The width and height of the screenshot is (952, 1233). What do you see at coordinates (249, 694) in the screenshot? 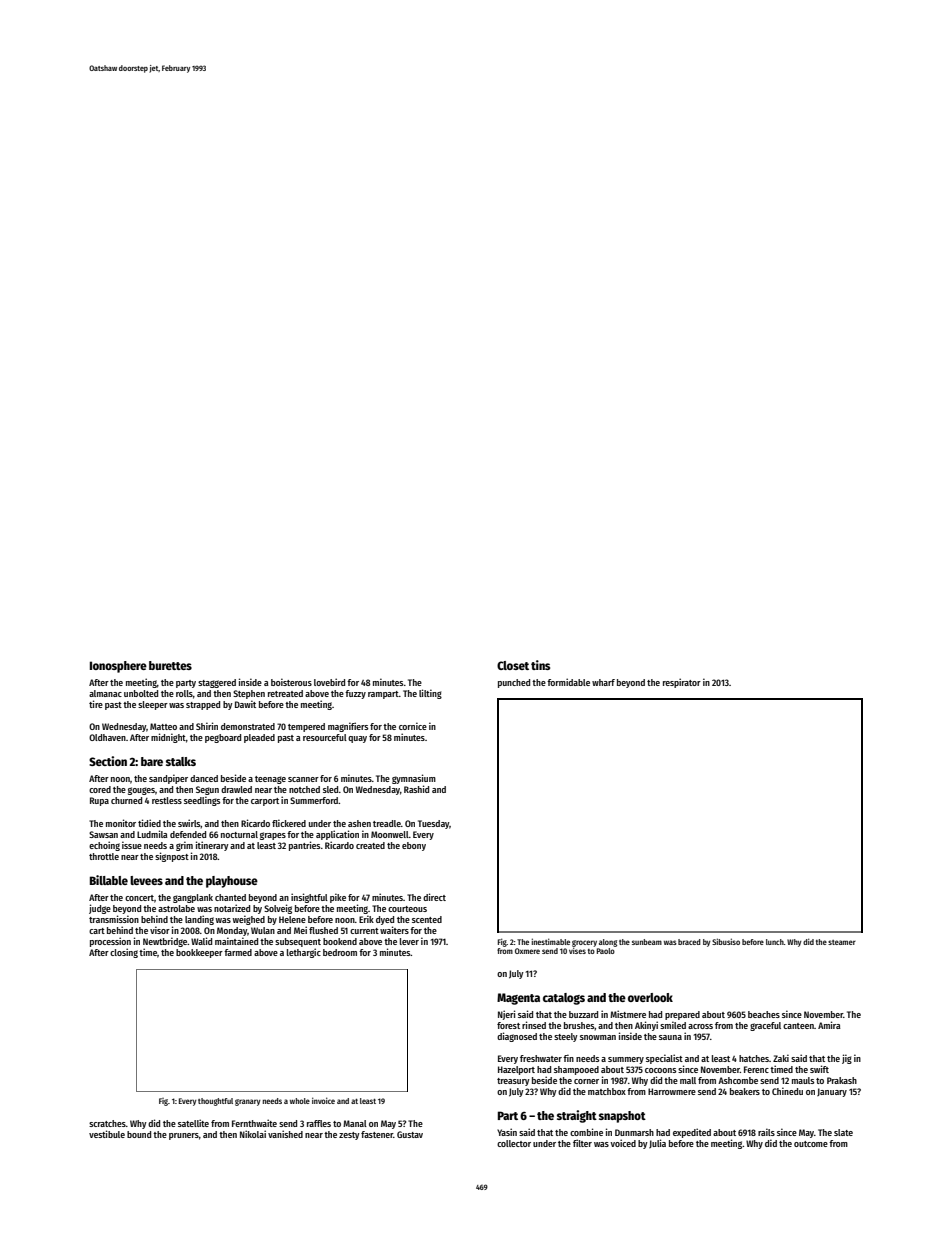
I see `Stephen` at bounding box center [249, 694].
